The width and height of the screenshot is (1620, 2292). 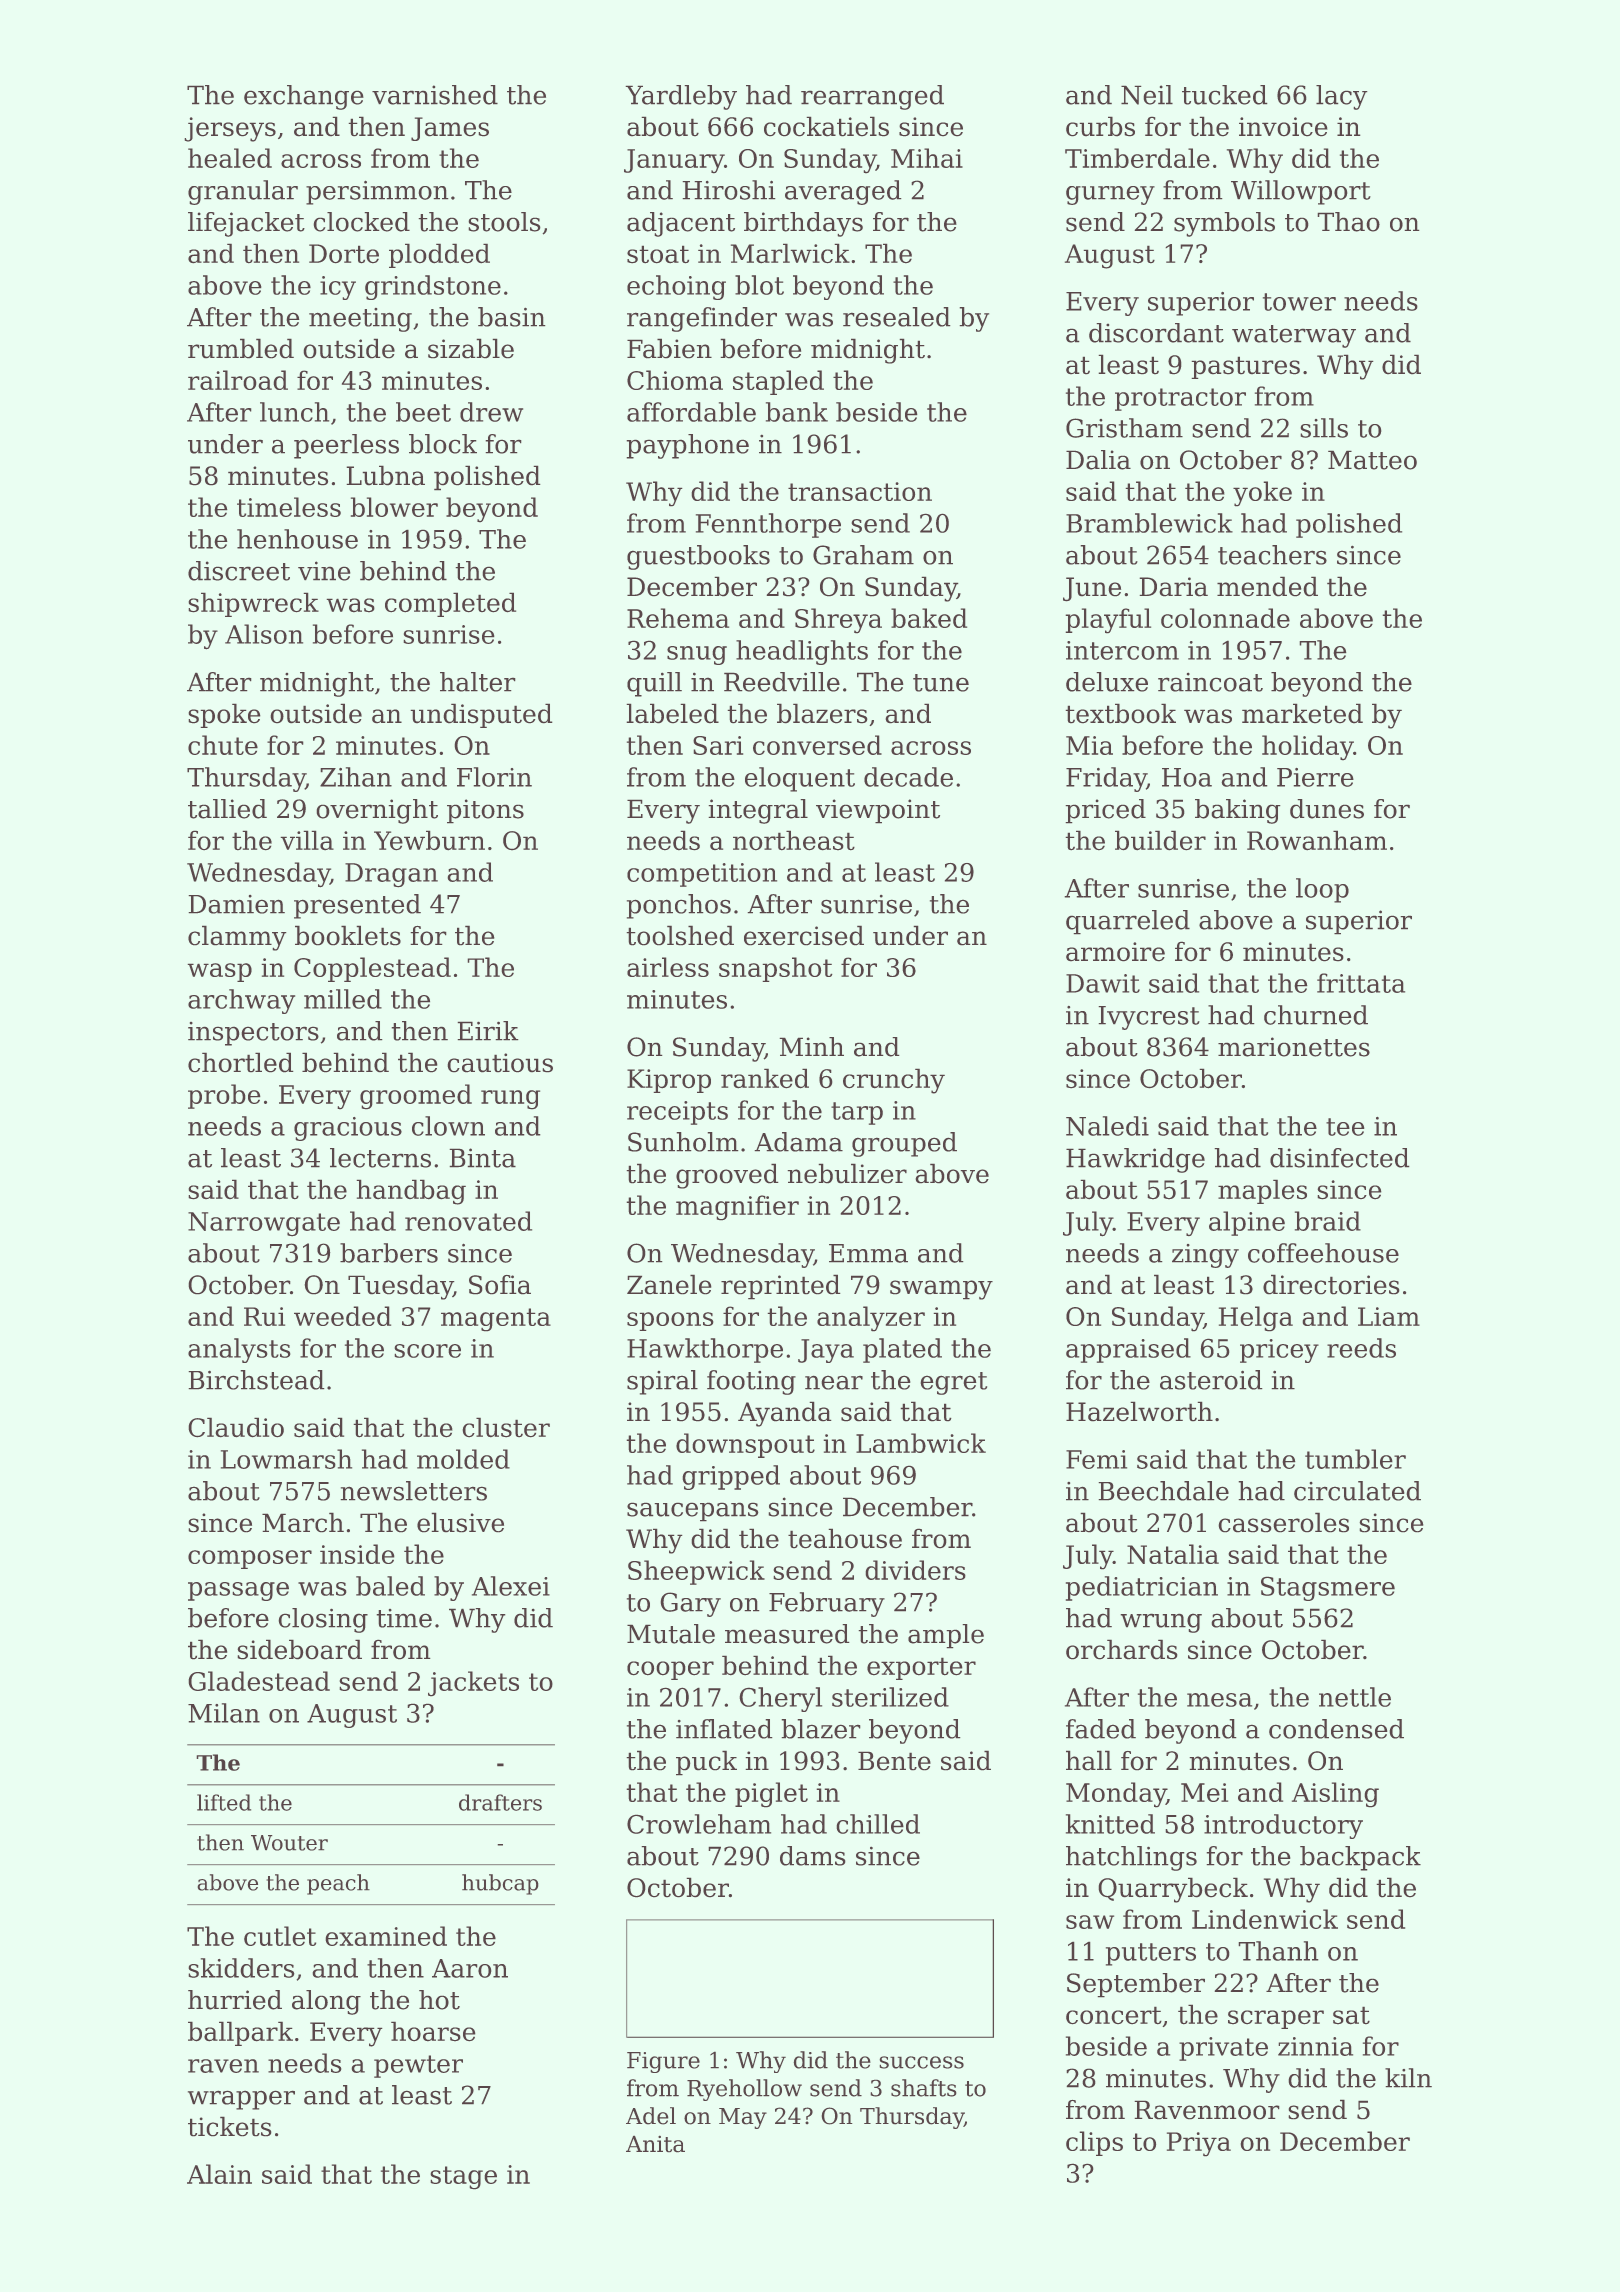 I want to click on tucked, so click(x=1225, y=95).
